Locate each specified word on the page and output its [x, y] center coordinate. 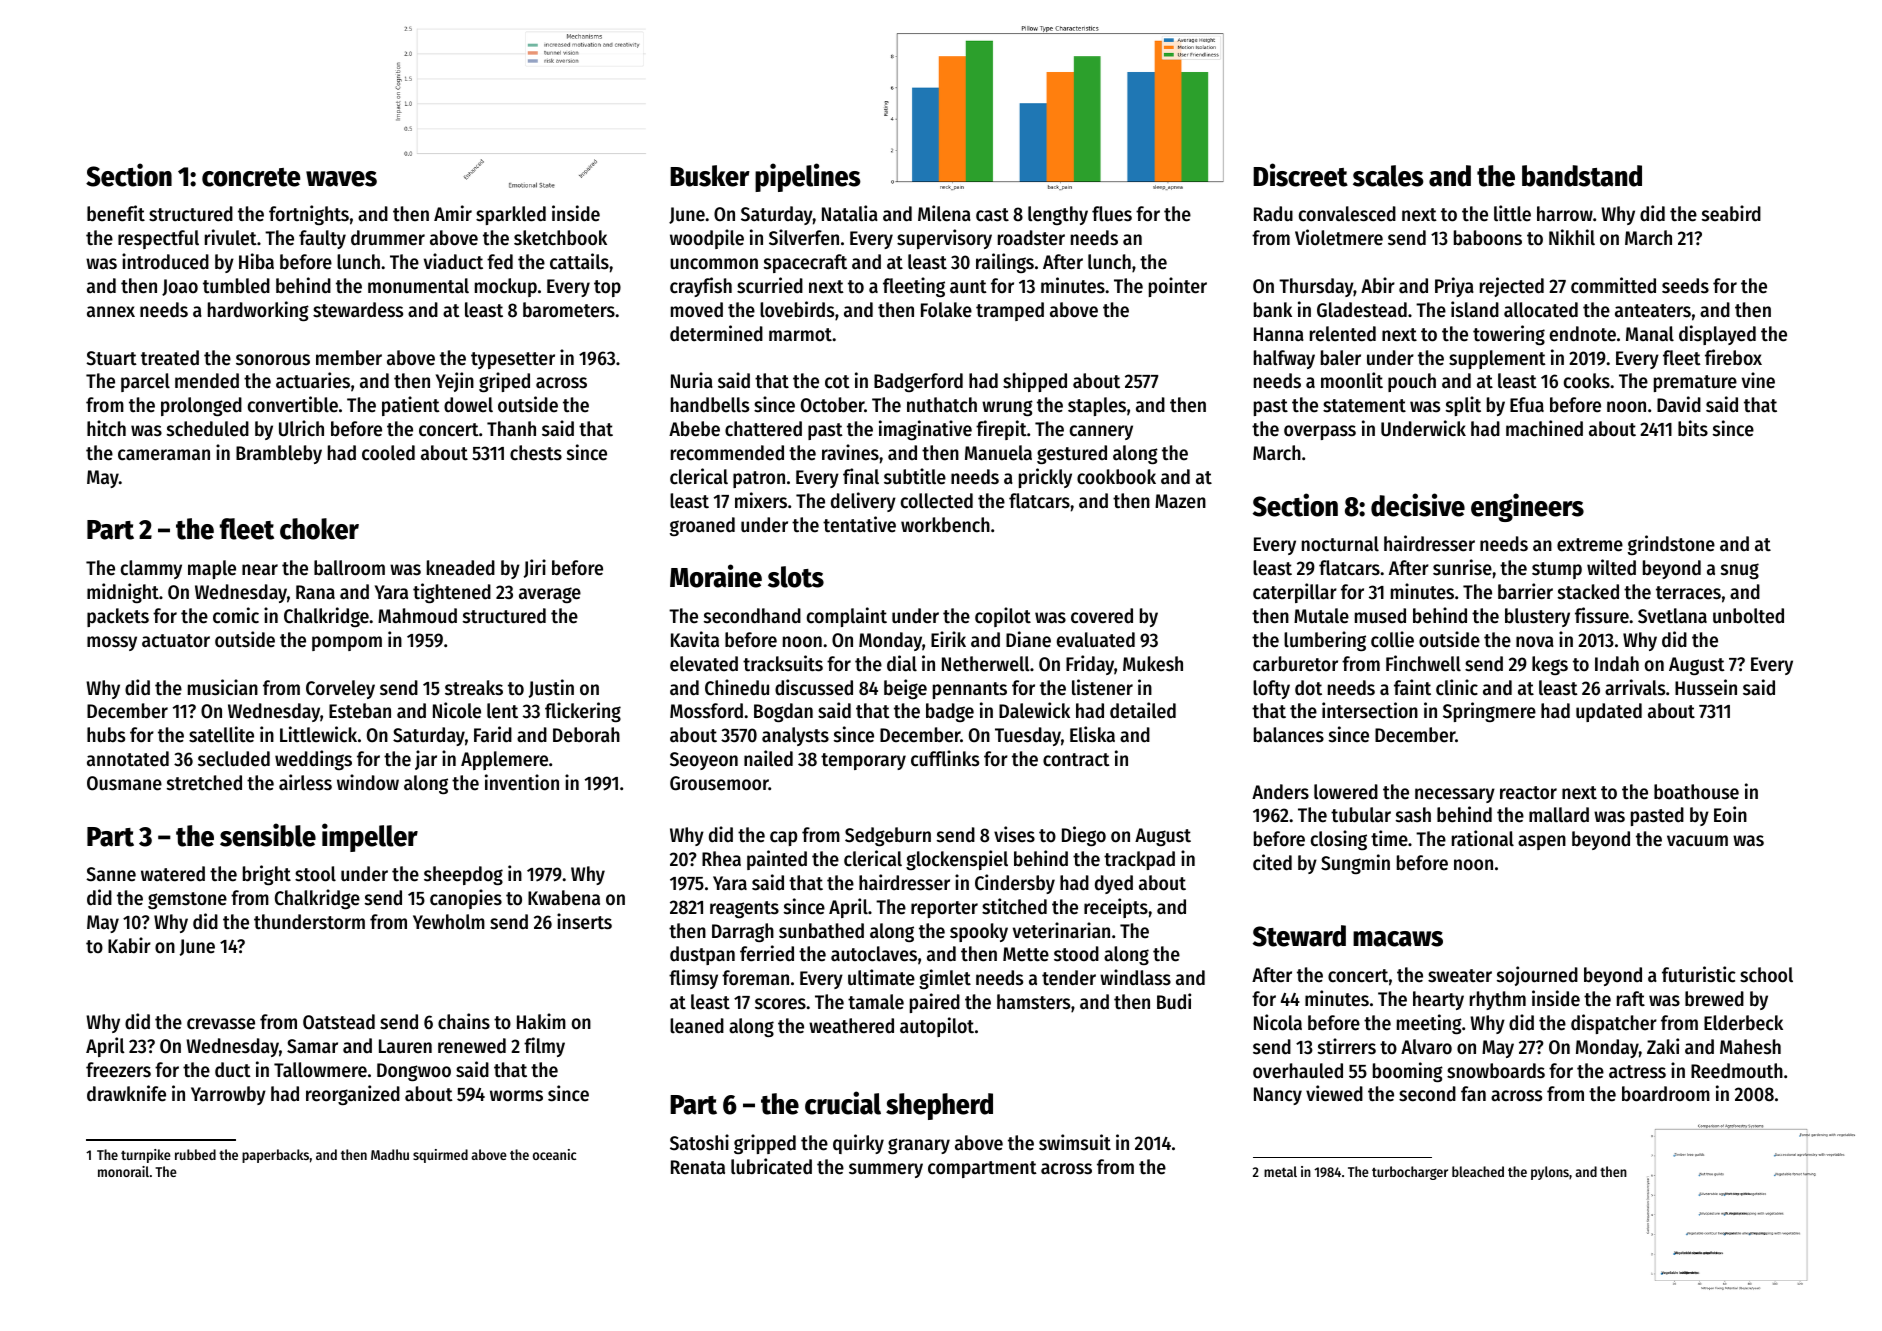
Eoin [1730, 814]
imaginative [925, 430]
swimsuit [1075, 1142]
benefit [116, 213]
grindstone [1671, 545]
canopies [466, 899]
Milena [944, 213]
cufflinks [945, 758]
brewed [1714, 999]
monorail [123, 1171]
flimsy [693, 979]
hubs [106, 735]
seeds [1685, 286]
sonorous [273, 360]
